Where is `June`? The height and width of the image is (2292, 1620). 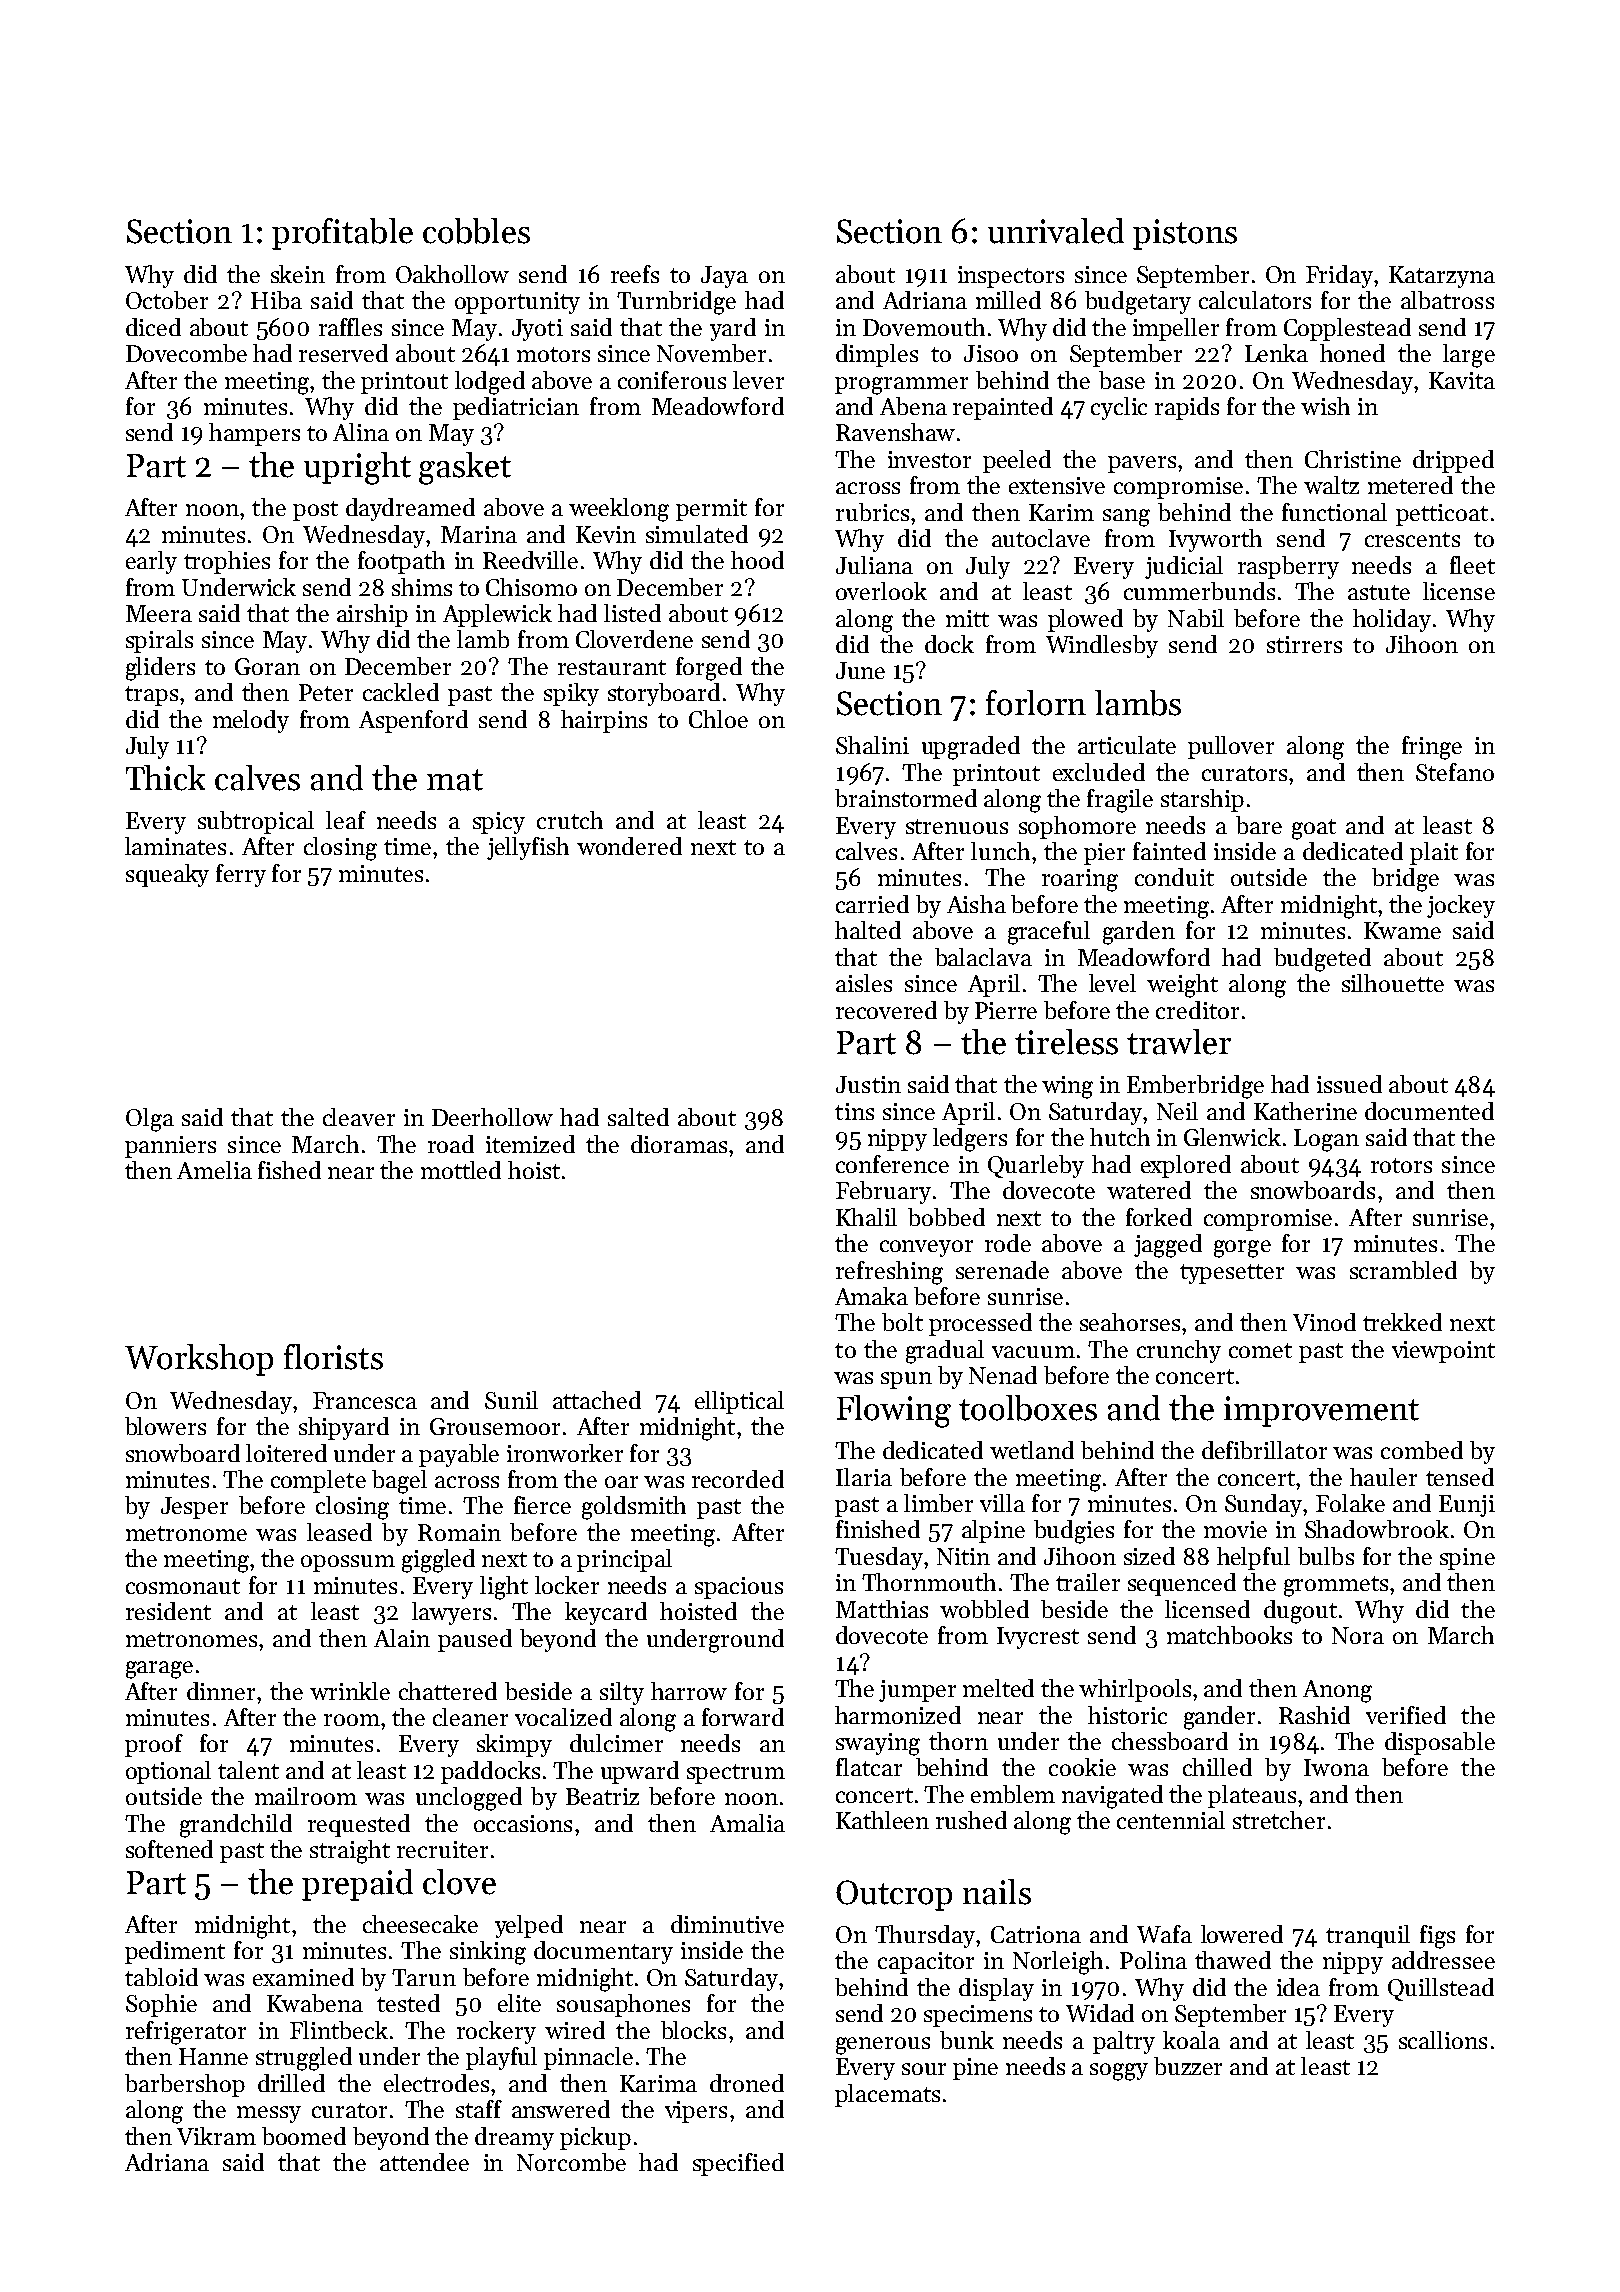 June is located at coordinates (860, 670).
